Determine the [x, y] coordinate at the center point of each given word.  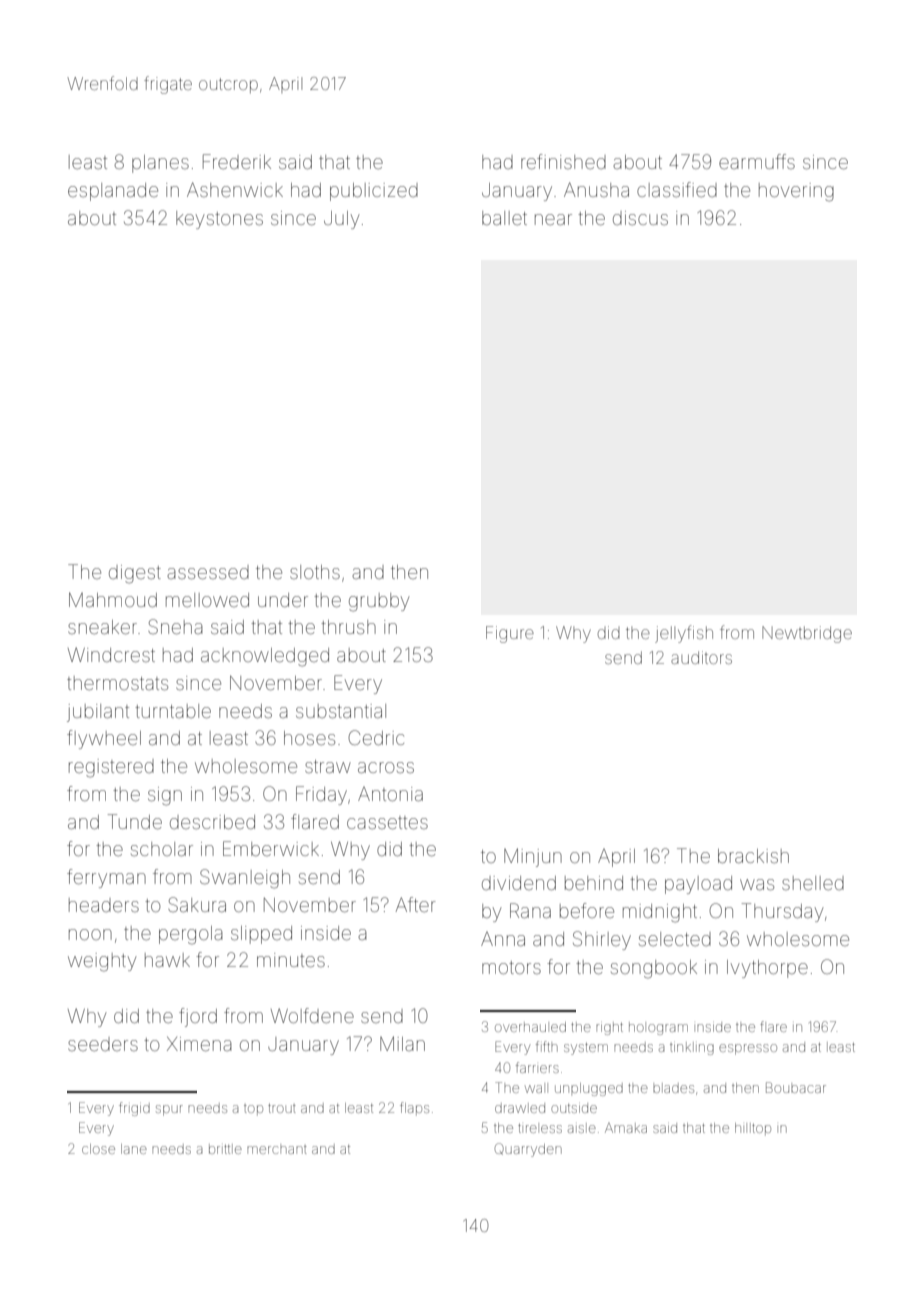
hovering [796, 192]
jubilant [98, 713]
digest [135, 574]
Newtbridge [807, 634]
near [553, 219]
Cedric [376, 737]
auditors [701, 657]
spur [169, 1110]
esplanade [113, 192]
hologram [658, 1028]
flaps [414, 1108]
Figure [510, 634]
